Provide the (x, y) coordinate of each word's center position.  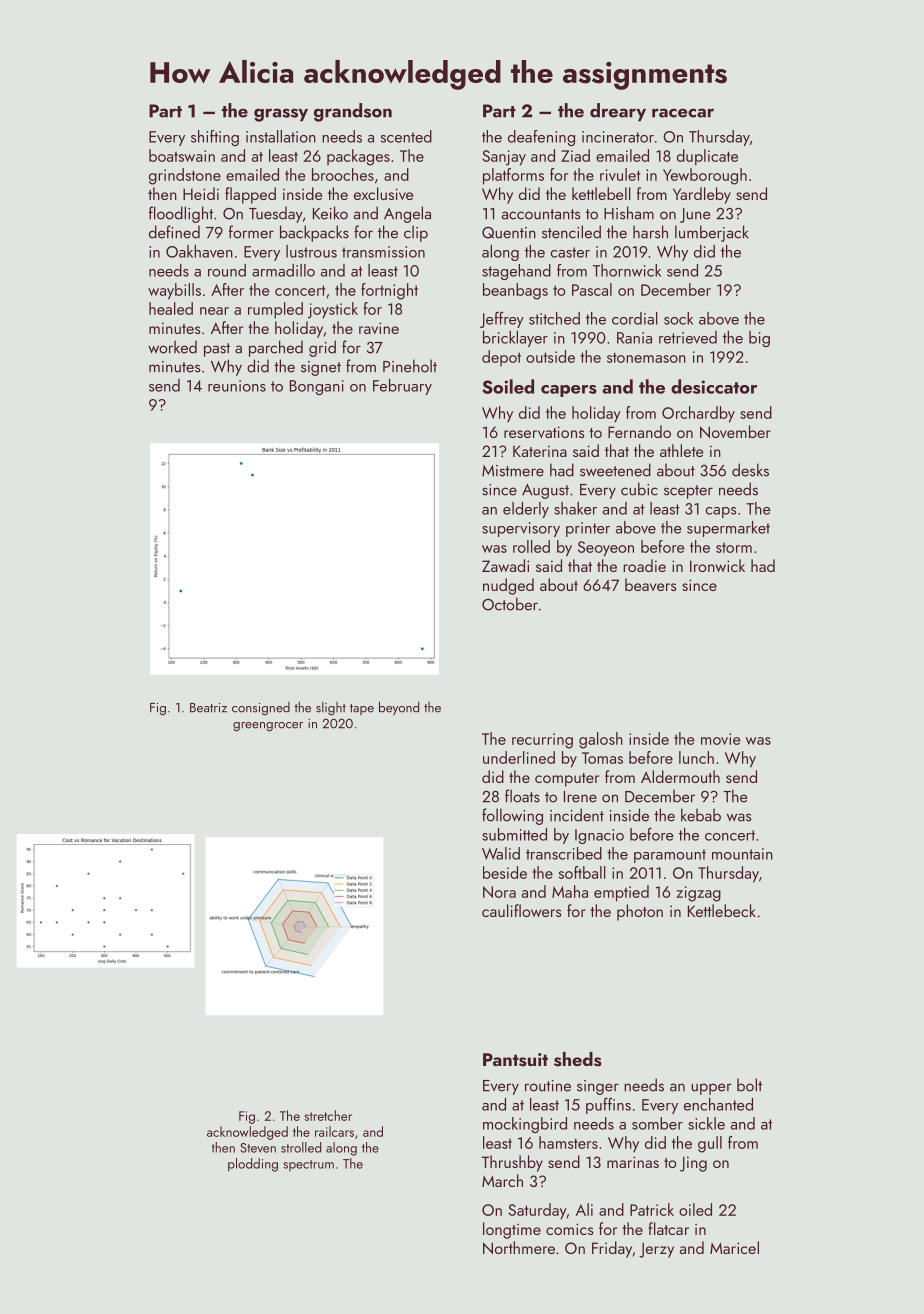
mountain (742, 854)
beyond (399, 708)
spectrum (308, 1166)
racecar (683, 113)
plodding (253, 1165)
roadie (644, 565)
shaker (575, 508)
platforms (513, 176)
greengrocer (268, 727)
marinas (633, 1162)
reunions (237, 386)
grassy (281, 115)
